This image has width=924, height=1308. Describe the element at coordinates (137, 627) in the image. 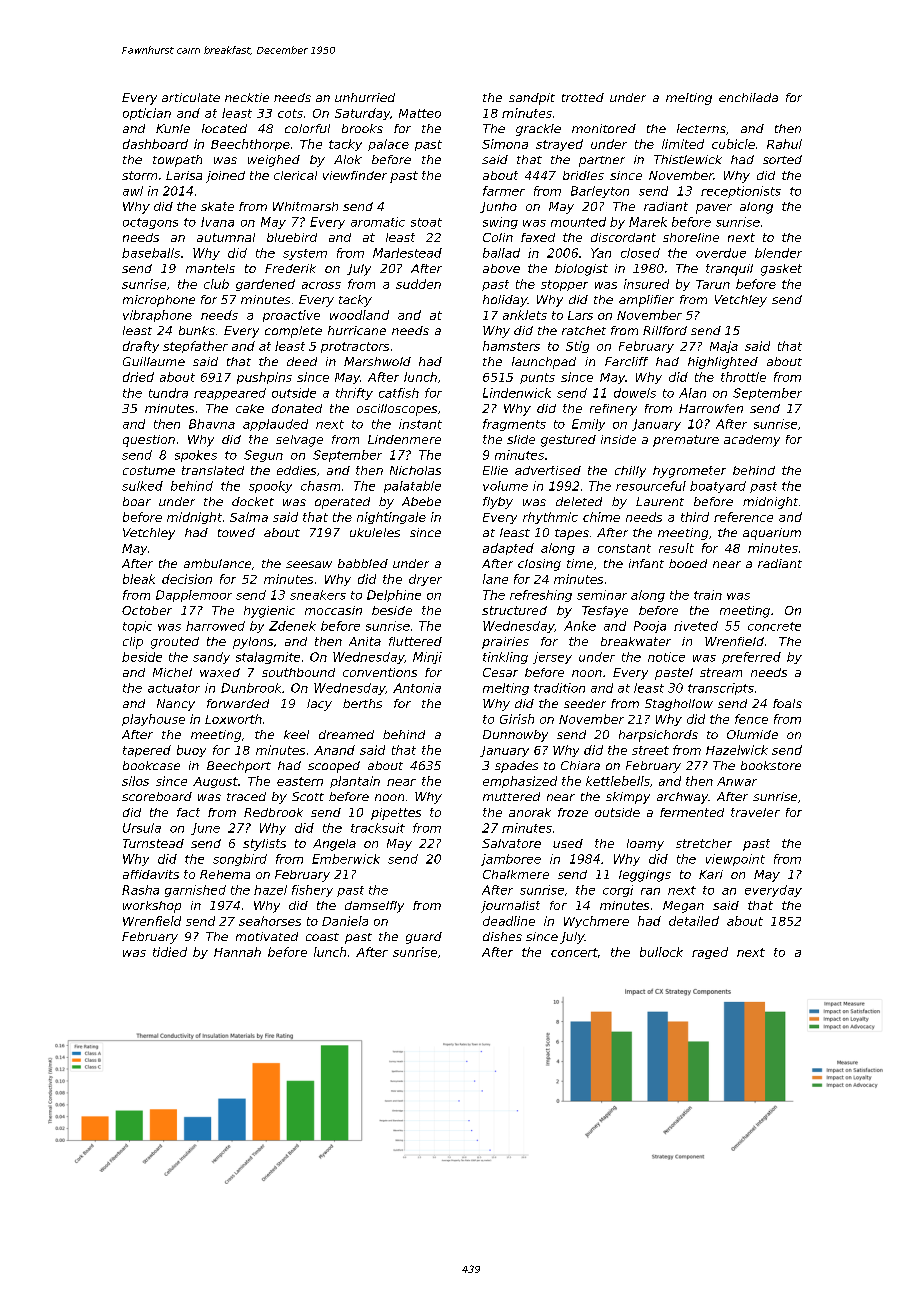

I see `topic` at that location.
